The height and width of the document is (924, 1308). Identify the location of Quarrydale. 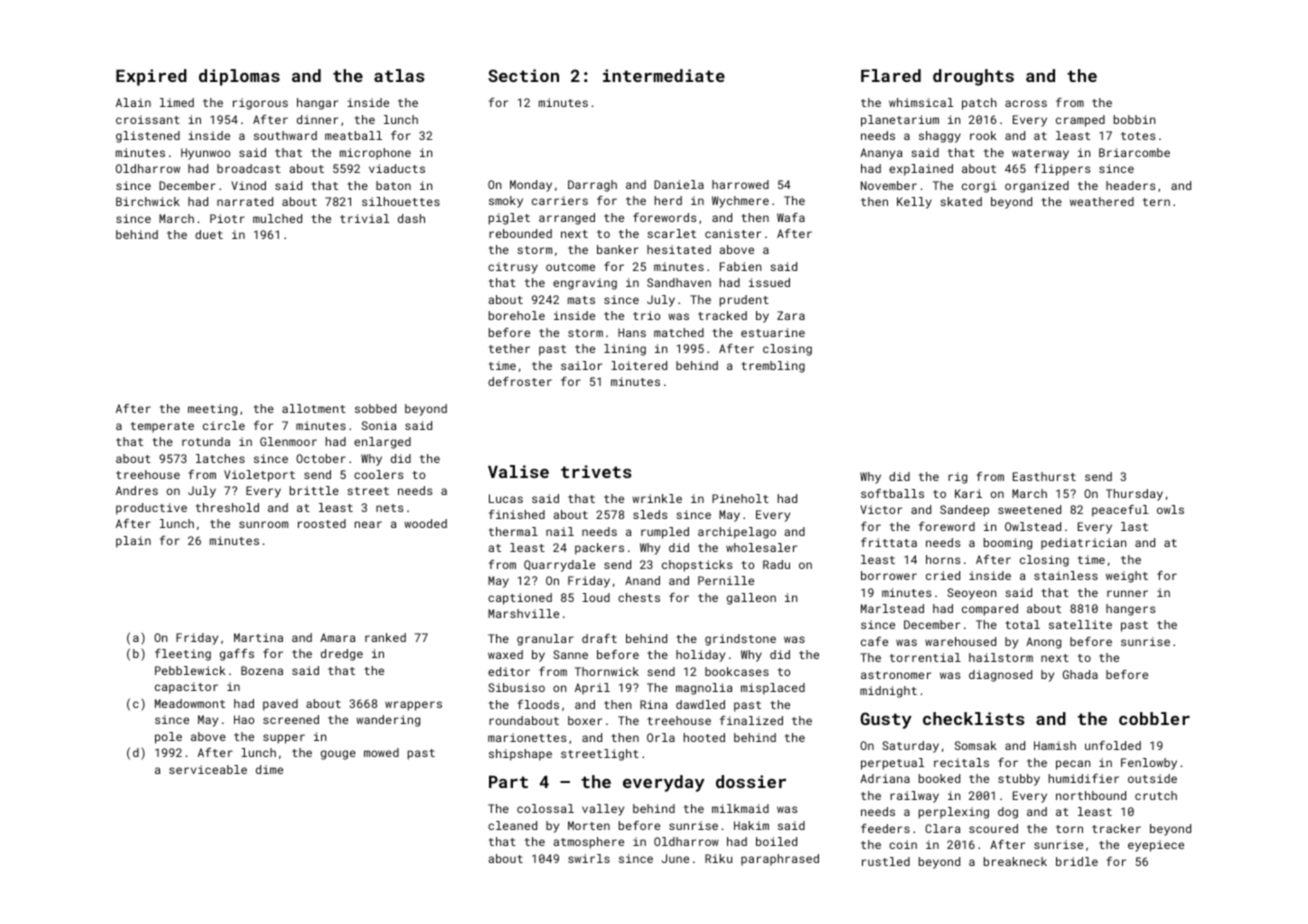
(559, 566).
